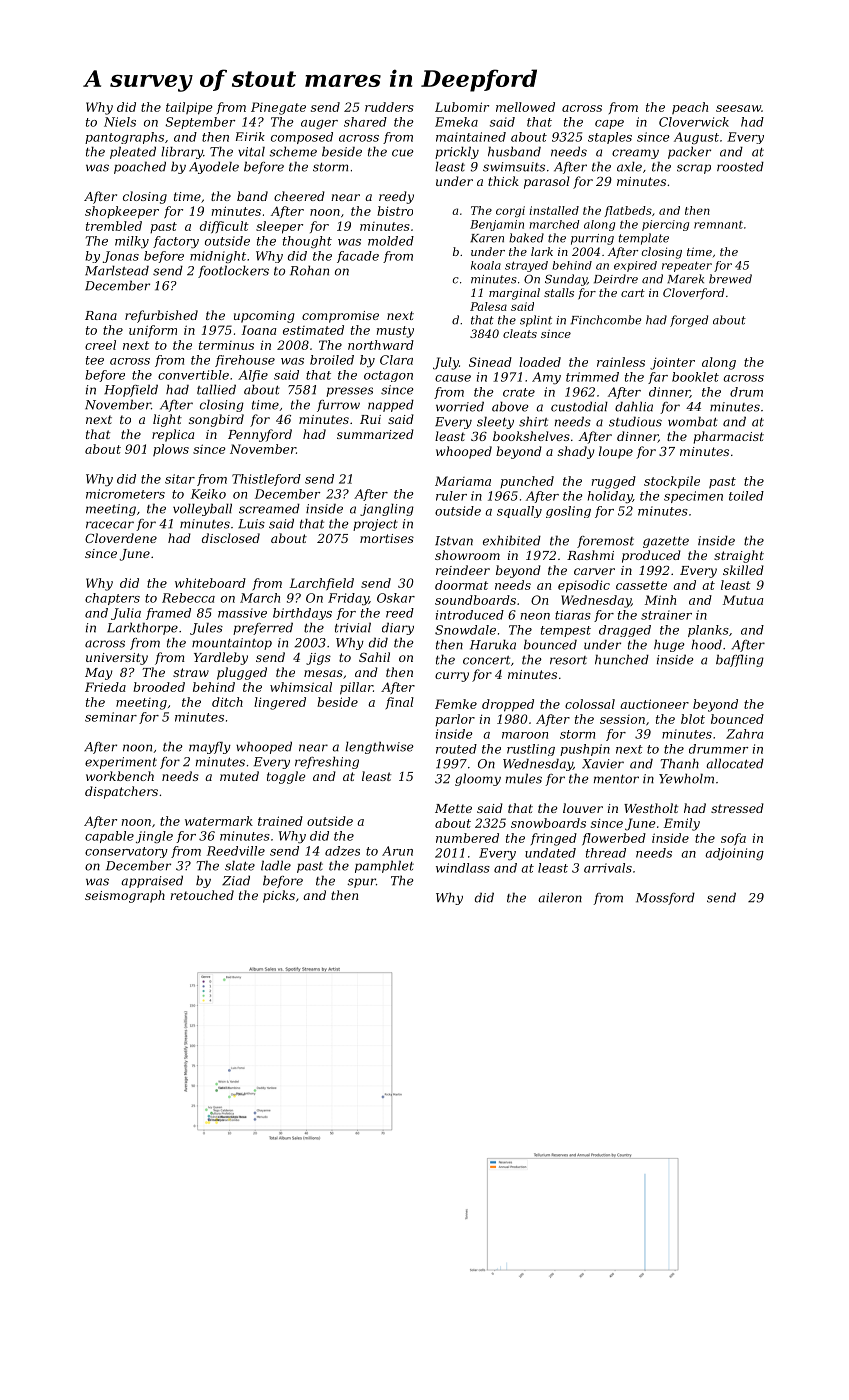 This image has width=849, height=1400. What do you see at coordinates (738, 108) in the image?
I see `seesaw` at bounding box center [738, 108].
